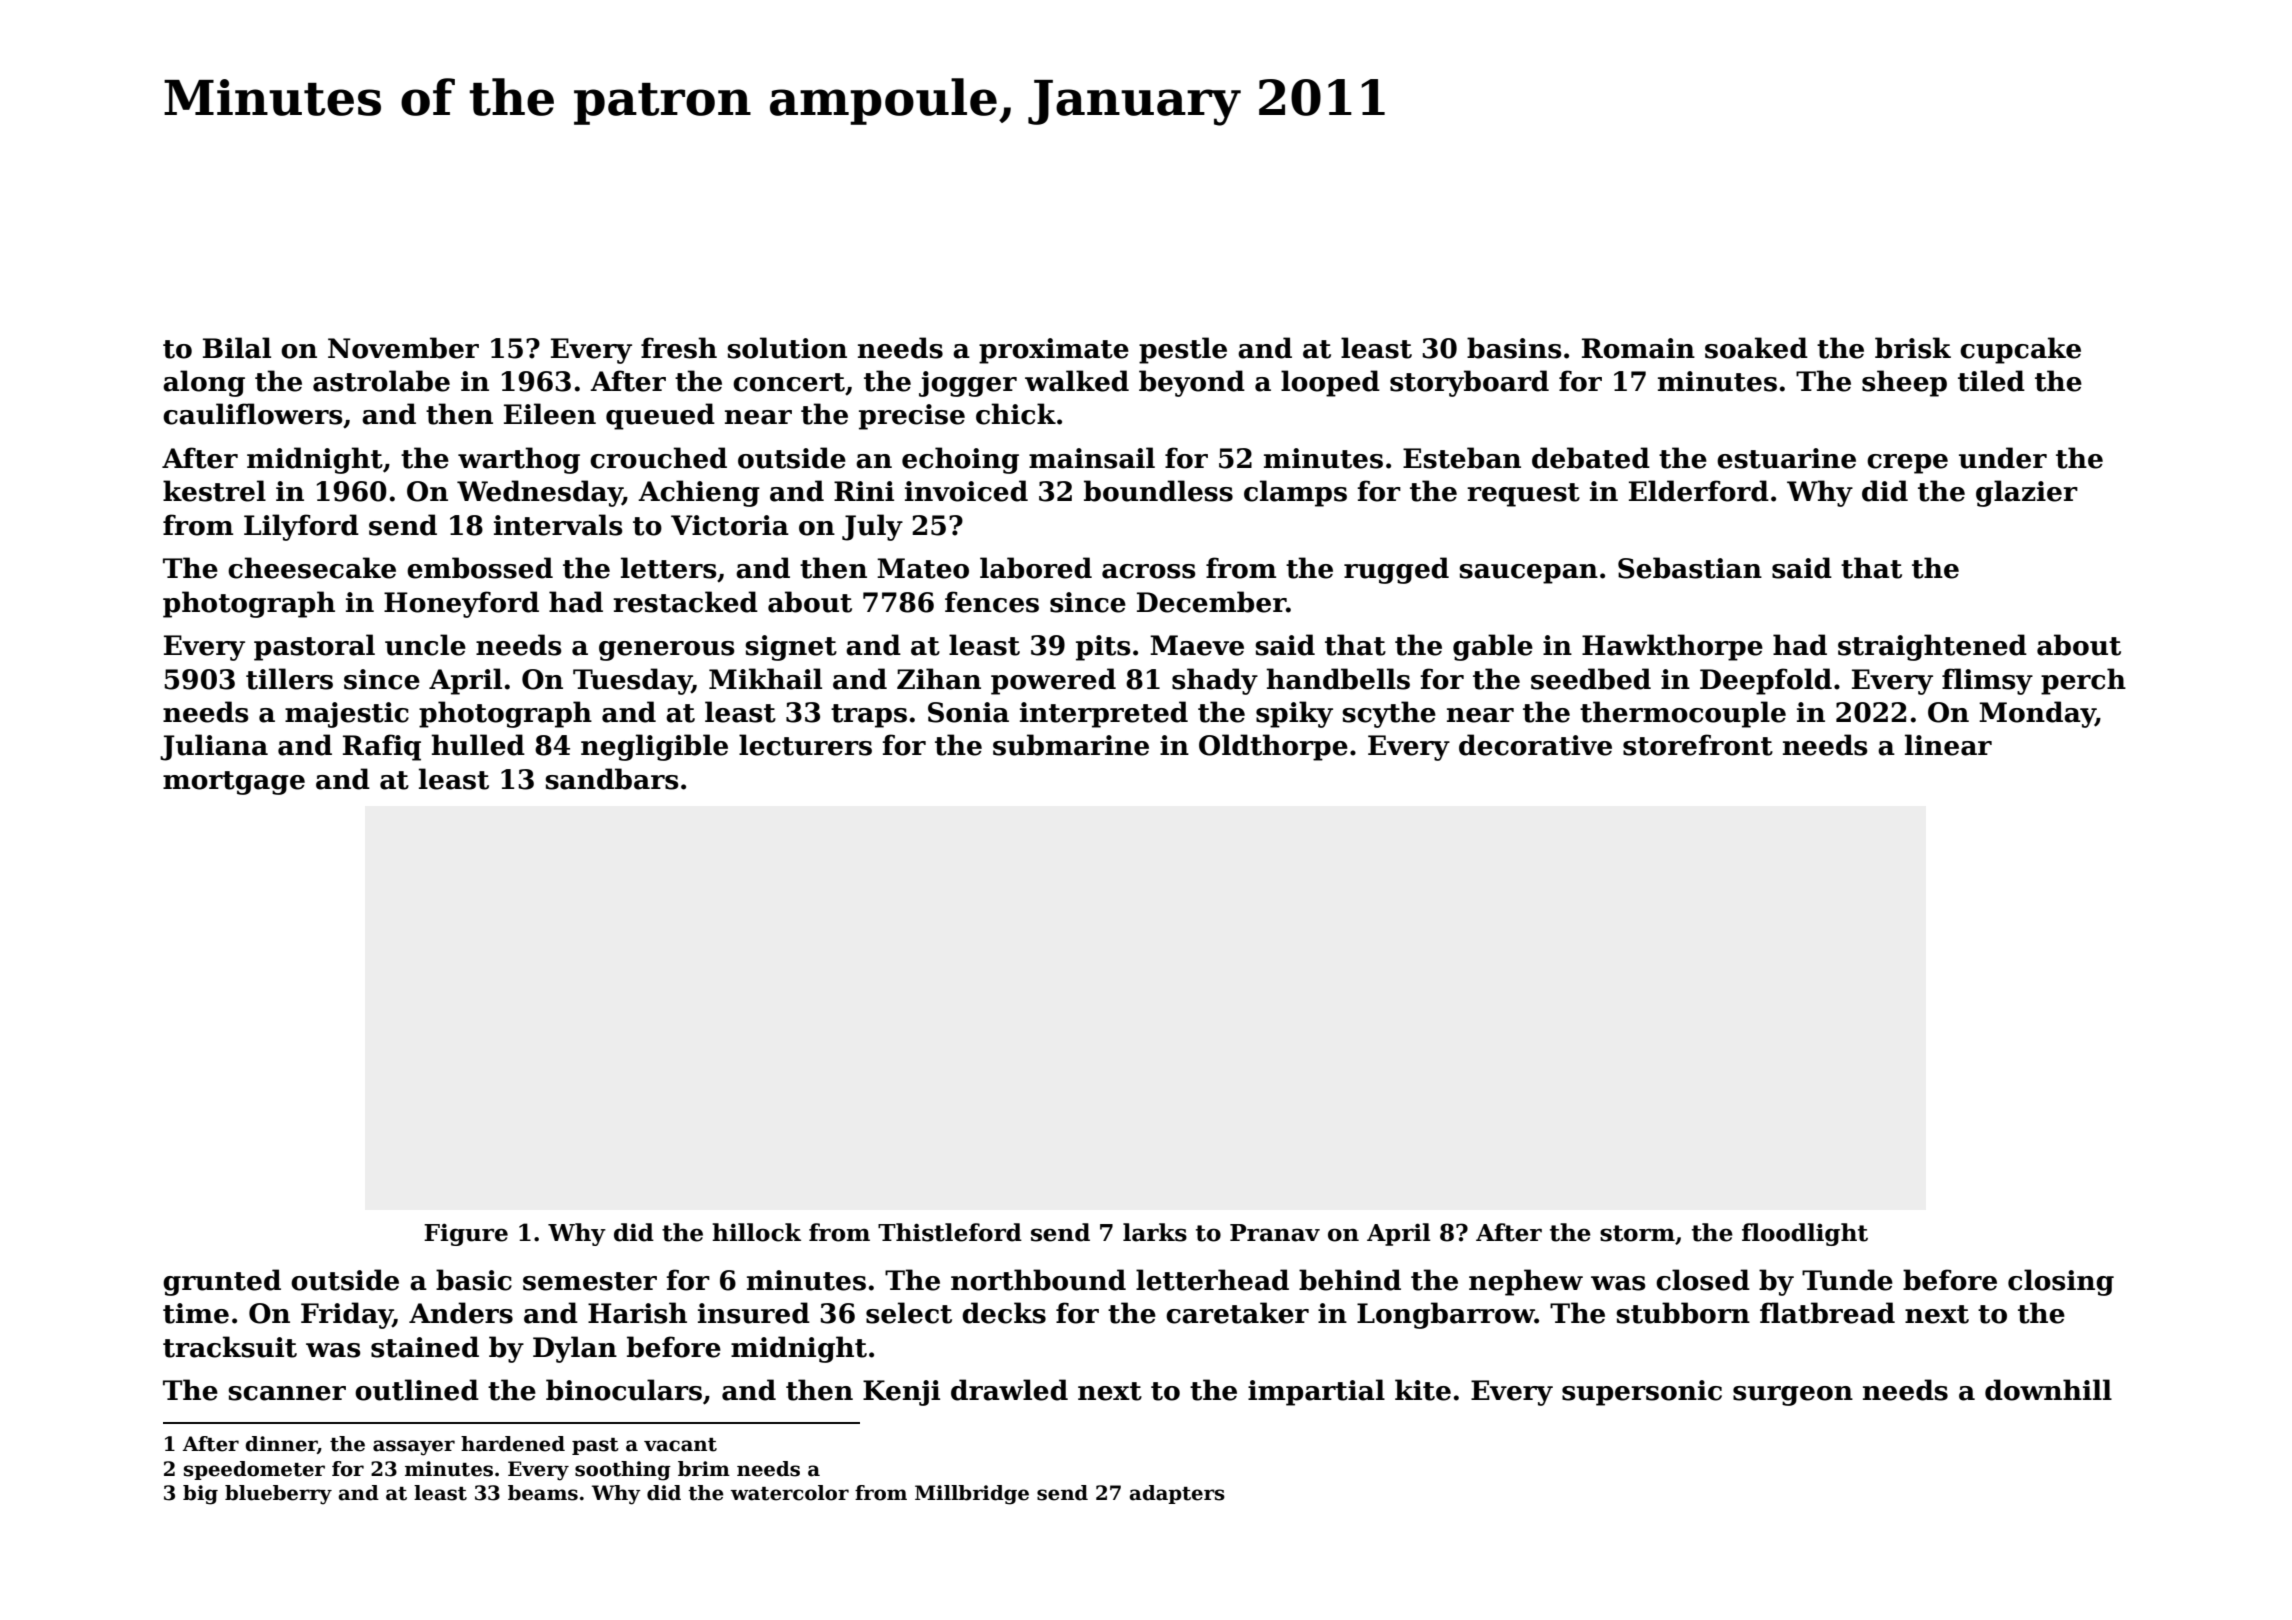 This page has width=2292, height=1620. Describe the element at coordinates (1273, 747) in the page. I see `Oldthorpe` at that location.
